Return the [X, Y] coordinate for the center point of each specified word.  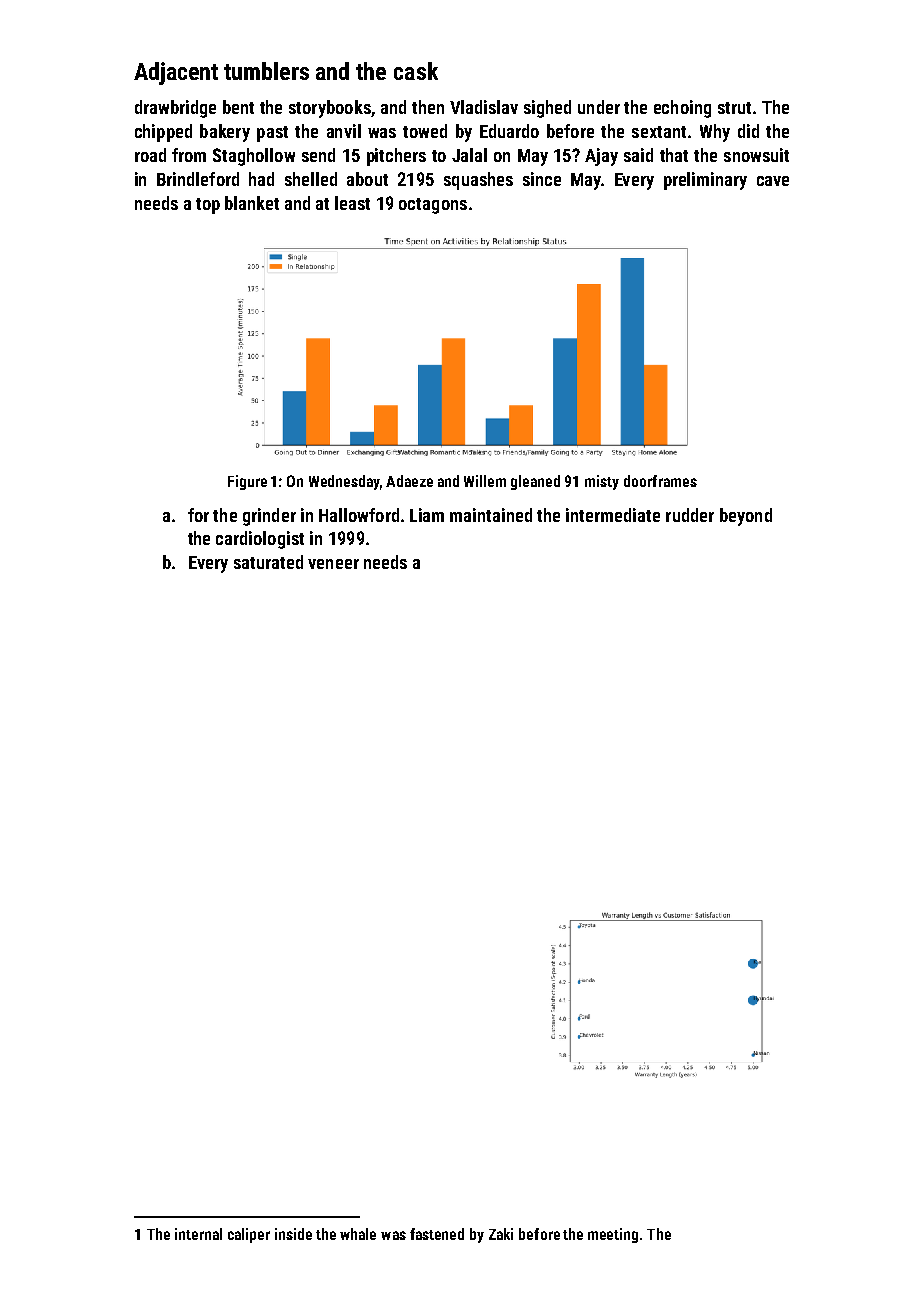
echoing [682, 109]
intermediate [613, 515]
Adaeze [409, 481]
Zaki [501, 1234]
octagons [433, 206]
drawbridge [175, 109]
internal [198, 1234]
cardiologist [260, 540]
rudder [690, 515]
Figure [247, 482]
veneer [333, 564]
